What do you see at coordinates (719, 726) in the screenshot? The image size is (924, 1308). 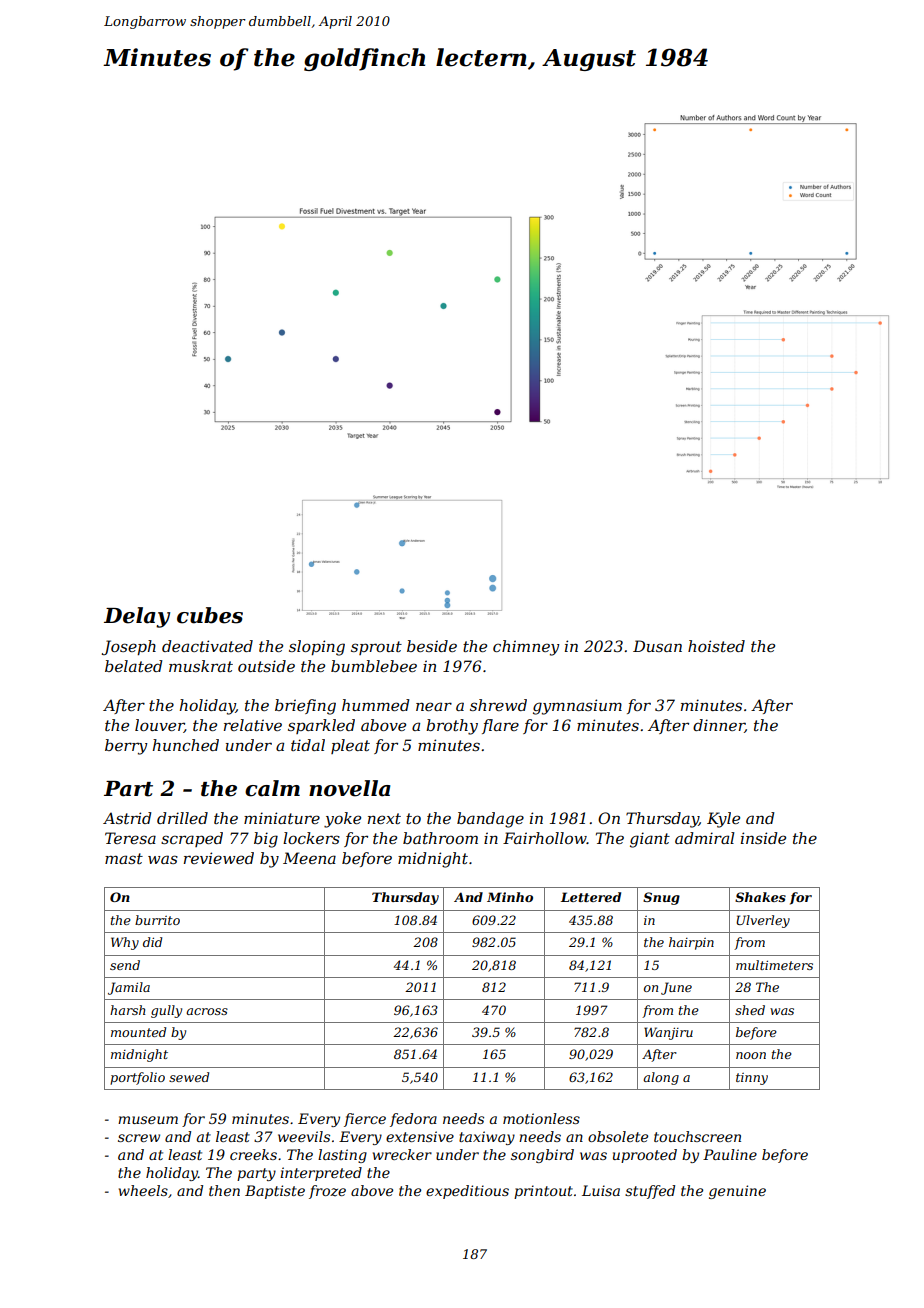 I see `dinner` at bounding box center [719, 726].
